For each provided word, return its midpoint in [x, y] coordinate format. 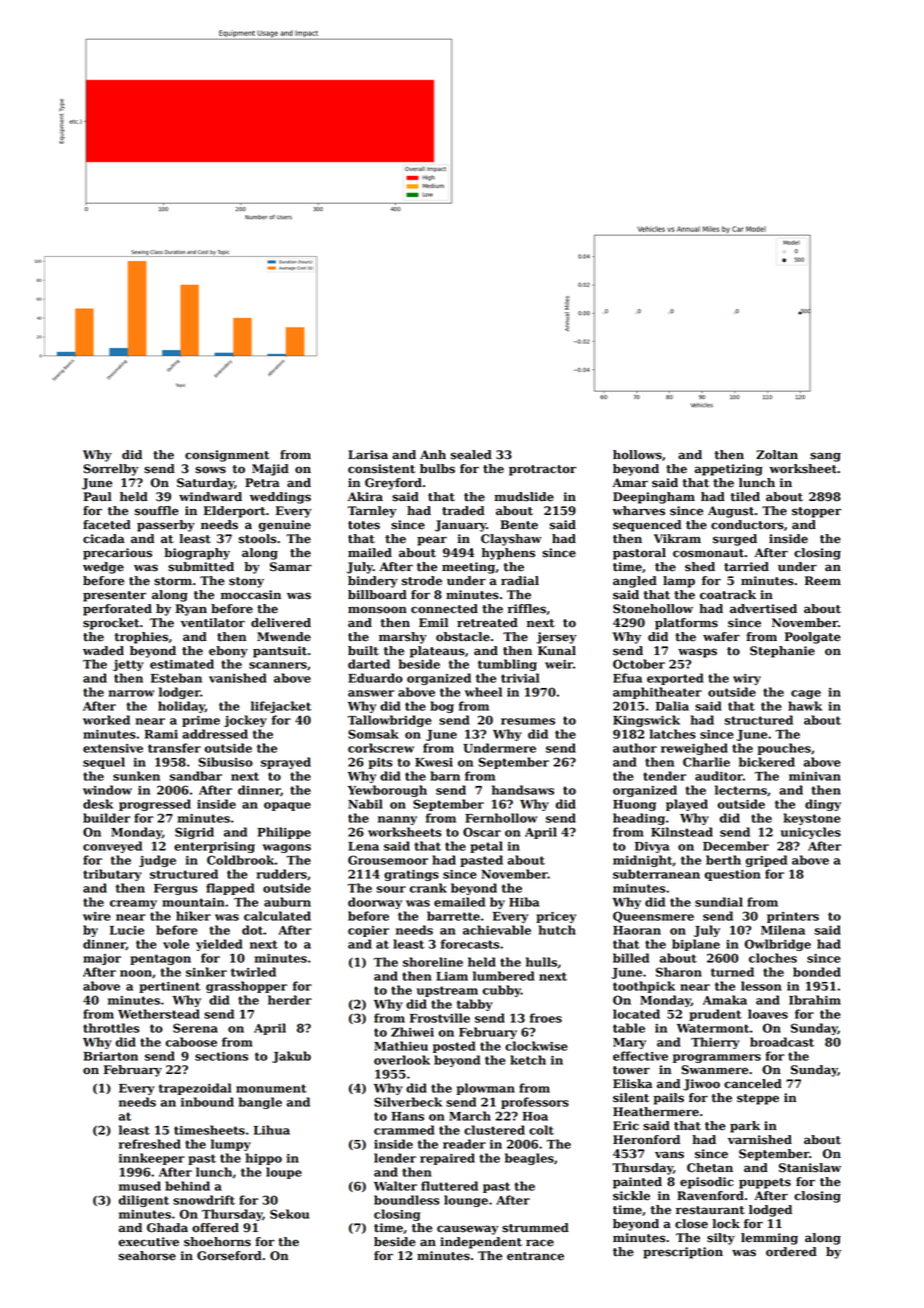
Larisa [368, 455]
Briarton [110, 1056]
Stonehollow [653, 609]
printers [793, 917]
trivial [520, 678]
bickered [767, 762]
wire [97, 916]
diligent [144, 1201]
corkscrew [381, 748]
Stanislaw [810, 1168]
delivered [281, 623]
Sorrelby [111, 470]
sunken [136, 776]
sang [825, 457]
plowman [485, 1089]
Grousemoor [388, 860]
